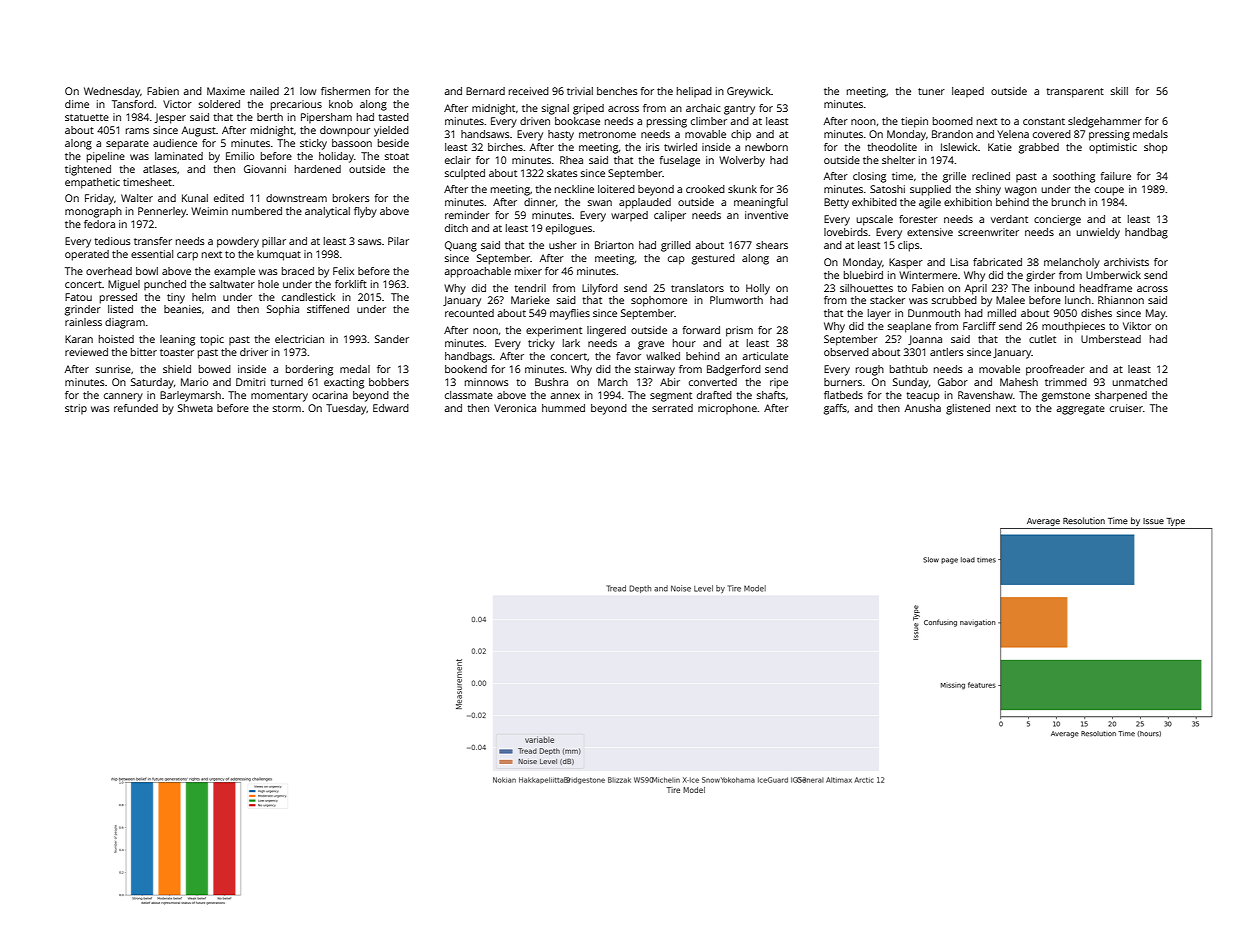 The height and width of the screenshot is (952, 1233). I want to click on storm, so click(287, 408).
